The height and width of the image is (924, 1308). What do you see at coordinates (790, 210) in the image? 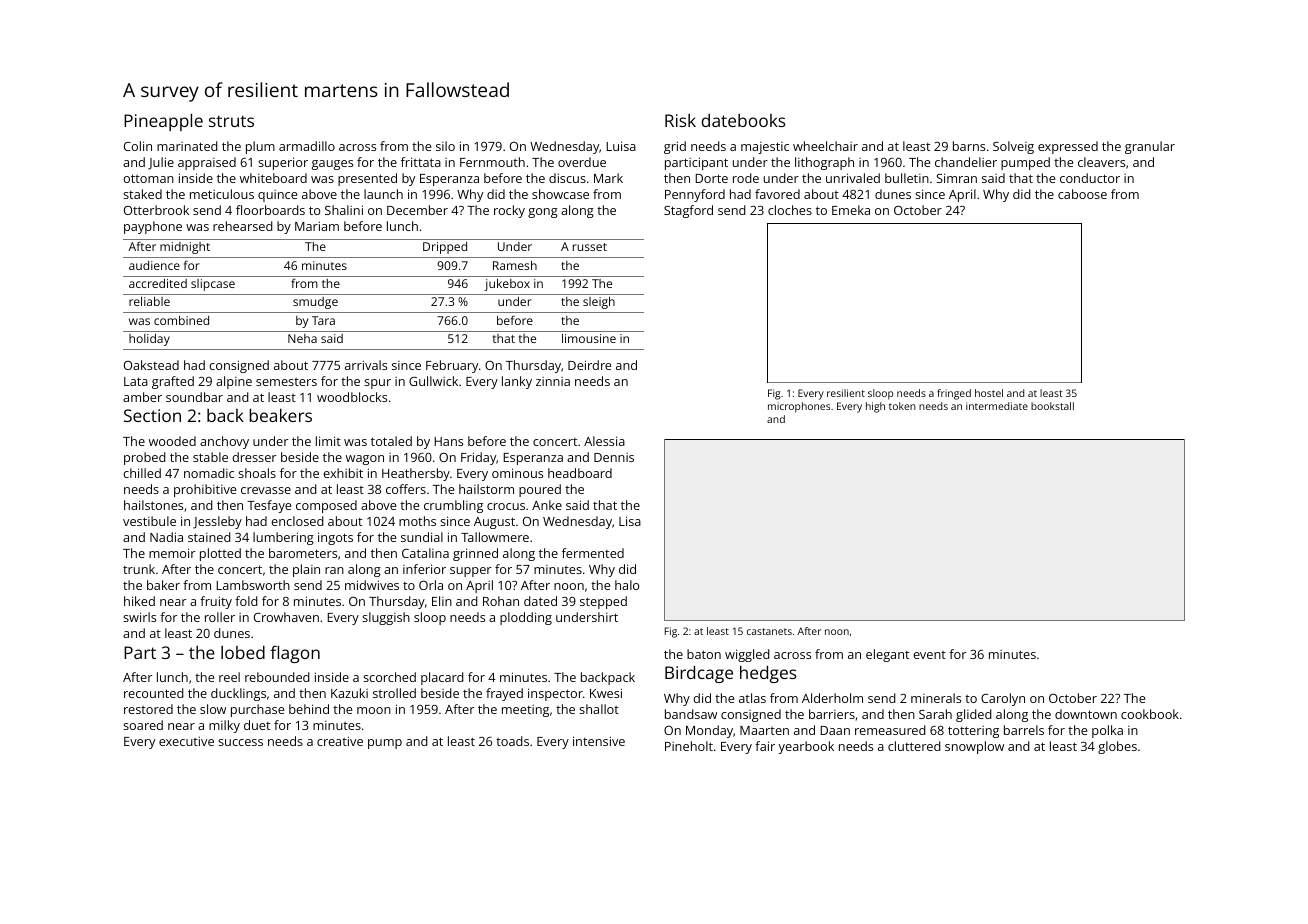
I see `cloches` at bounding box center [790, 210].
